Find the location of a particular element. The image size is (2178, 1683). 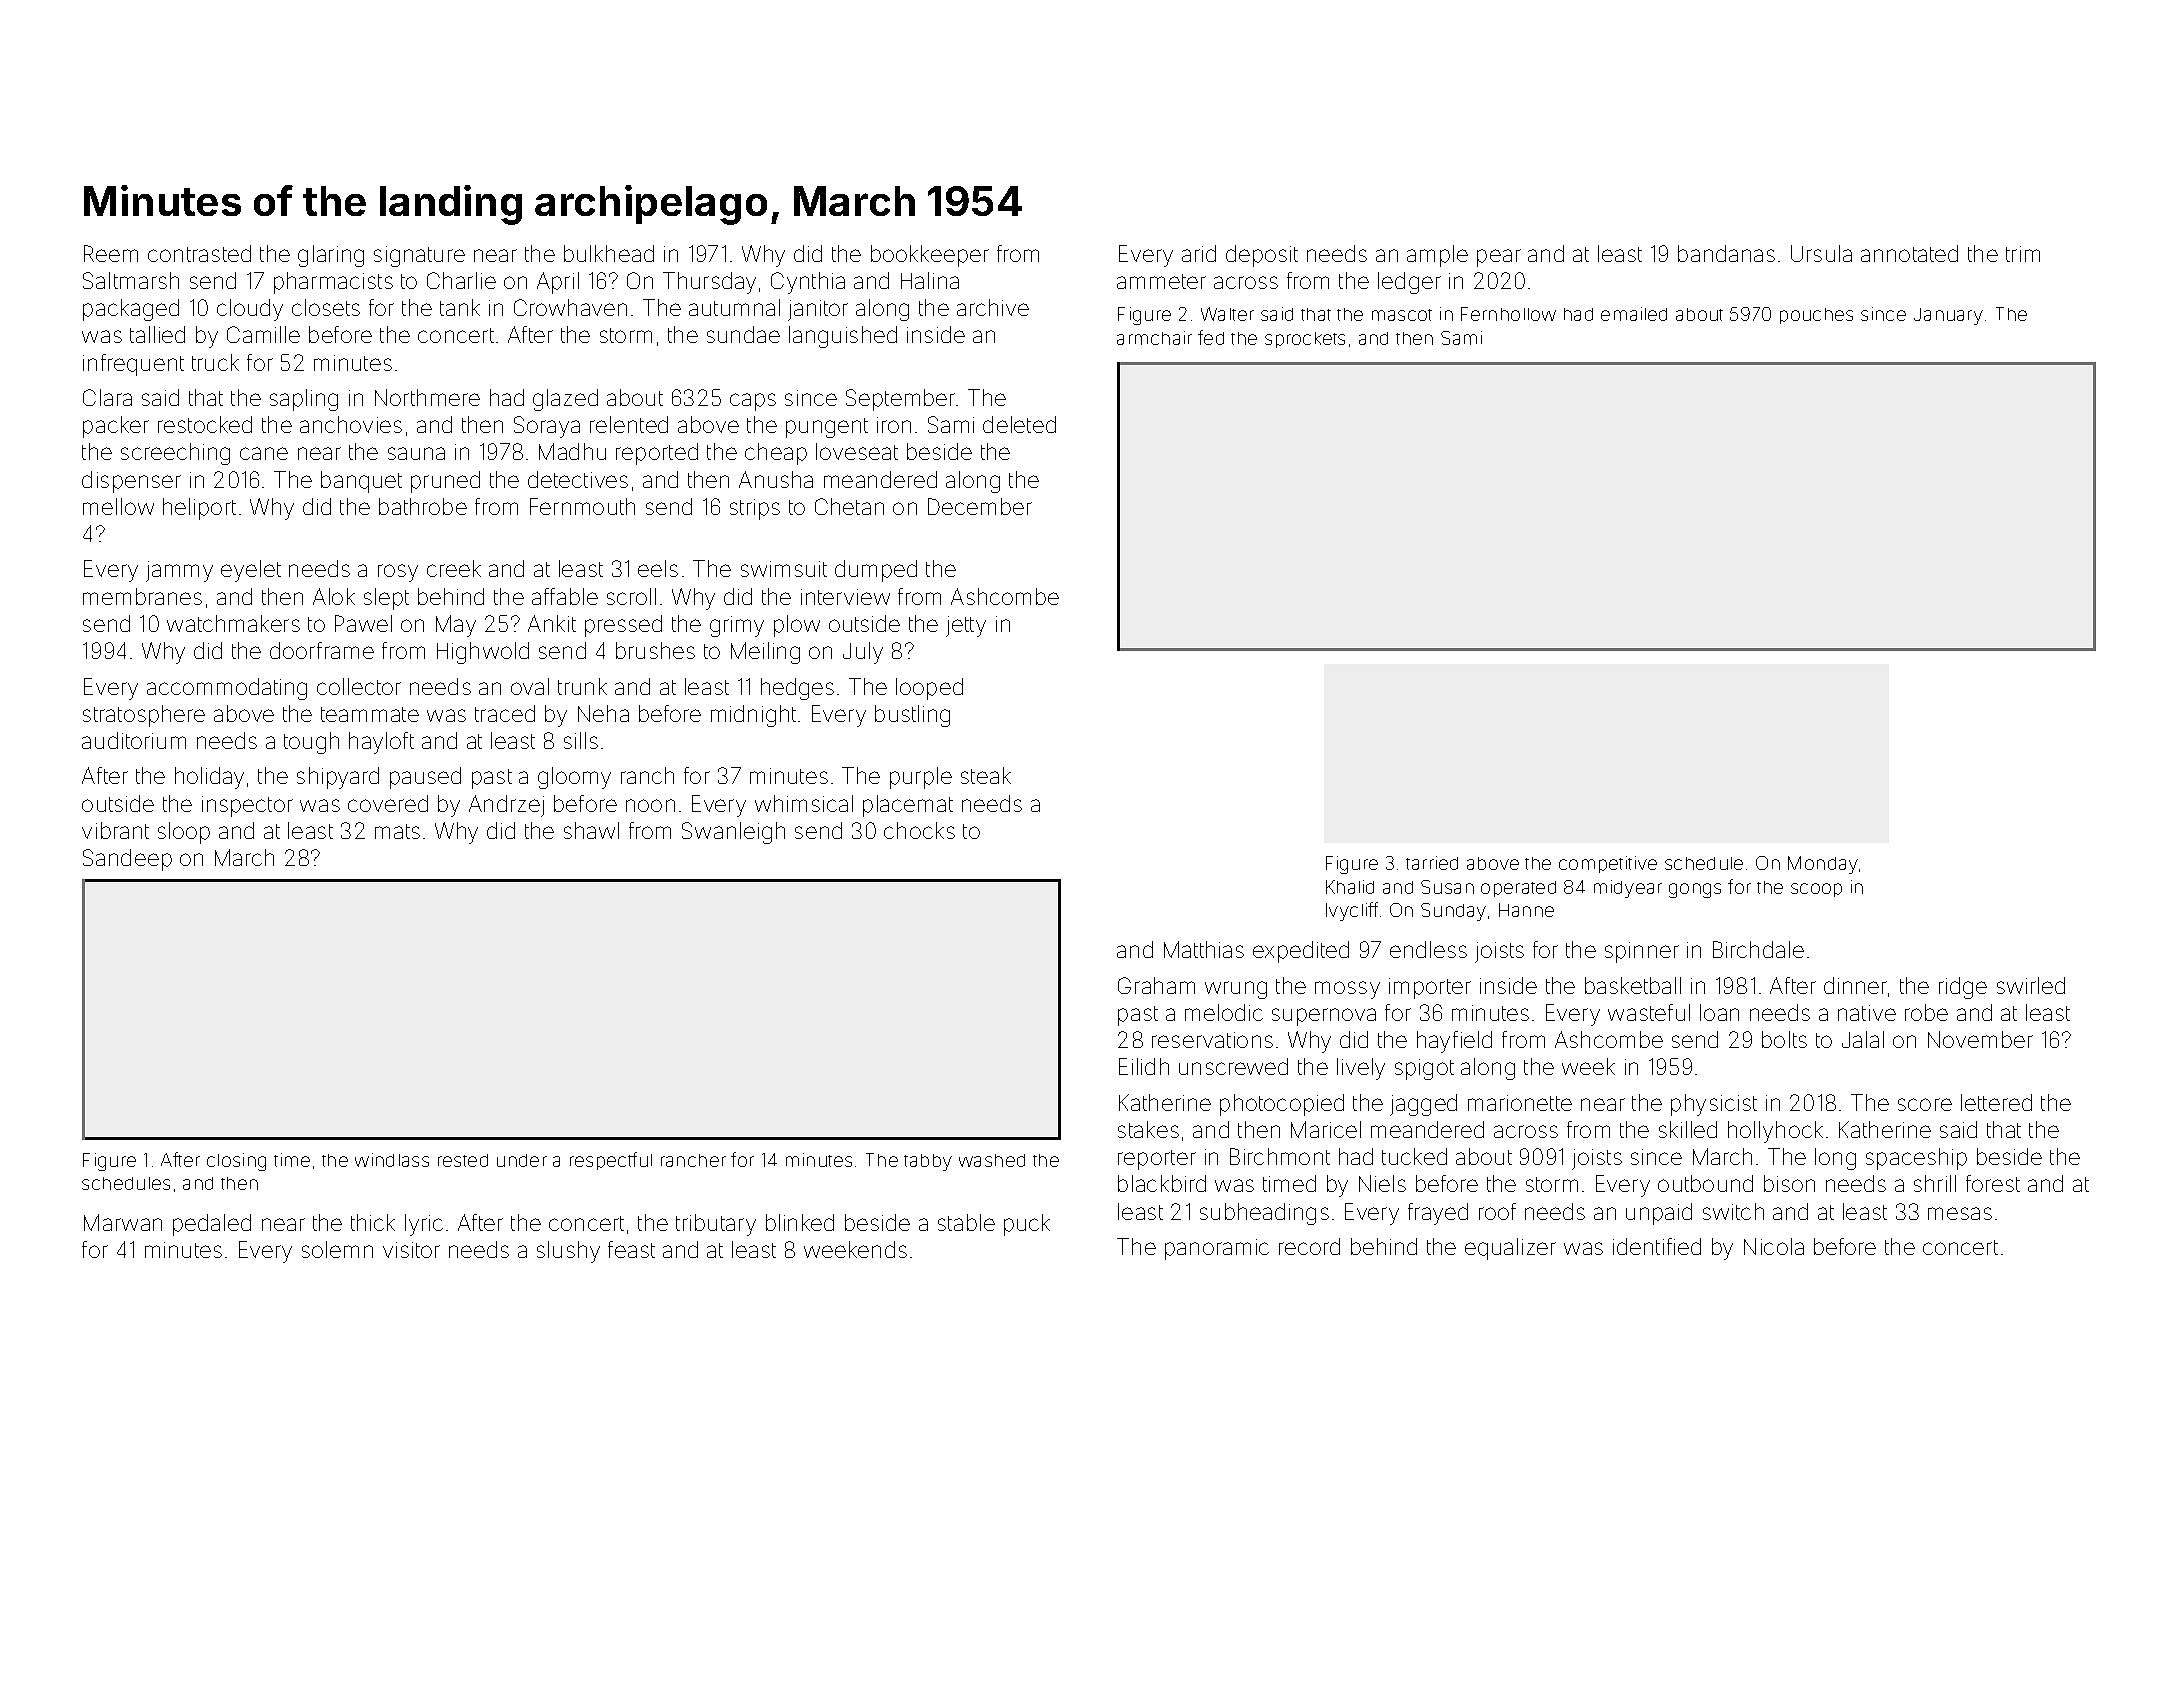

under is located at coordinates (522, 1160).
